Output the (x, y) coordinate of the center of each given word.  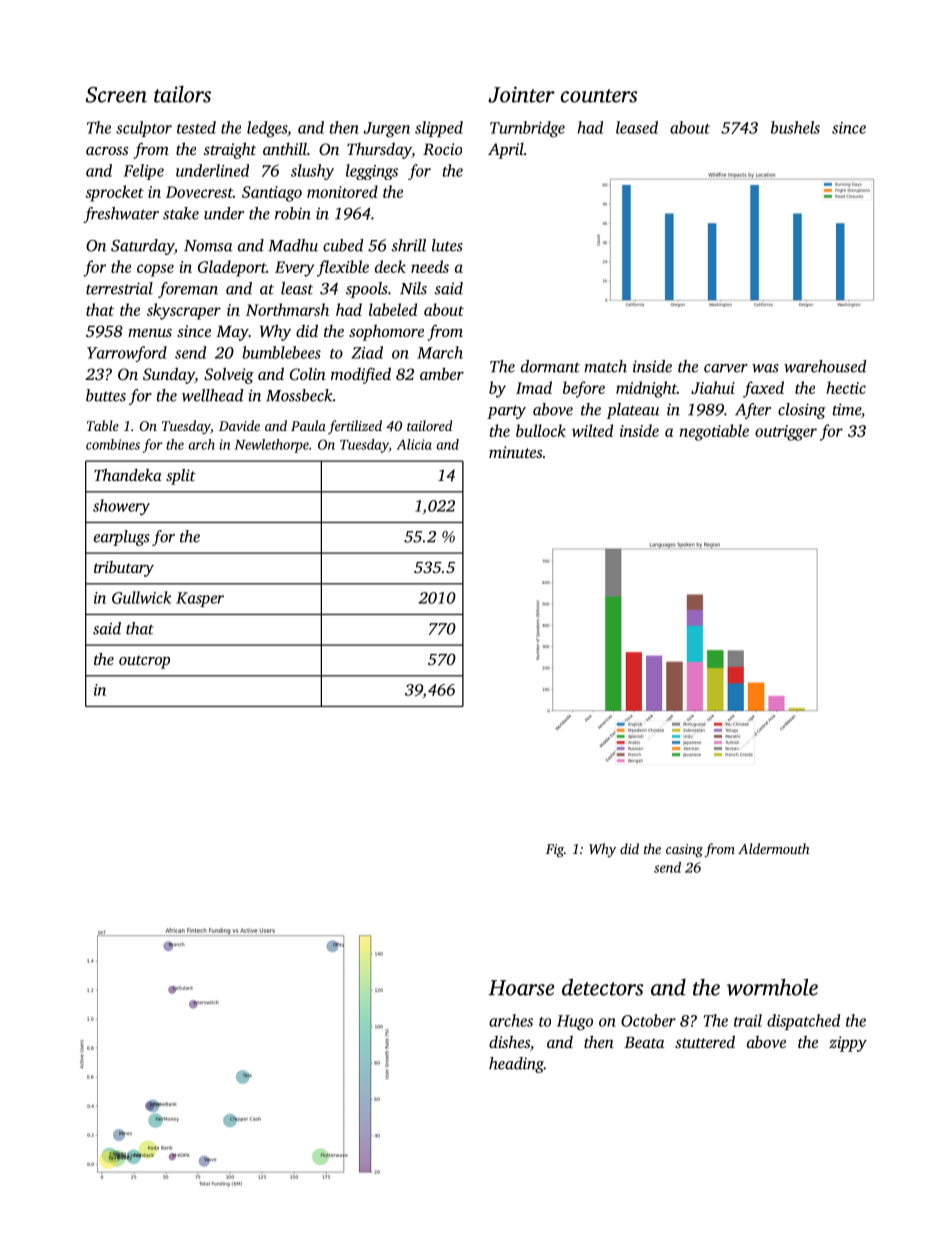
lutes (447, 245)
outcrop (144, 662)
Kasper (200, 599)
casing (684, 851)
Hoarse (522, 988)
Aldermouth (774, 848)
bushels (795, 127)
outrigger (786, 433)
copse (155, 270)
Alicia (414, 444)
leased (637, 127)
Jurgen (387, 130)
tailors (182, 94)
